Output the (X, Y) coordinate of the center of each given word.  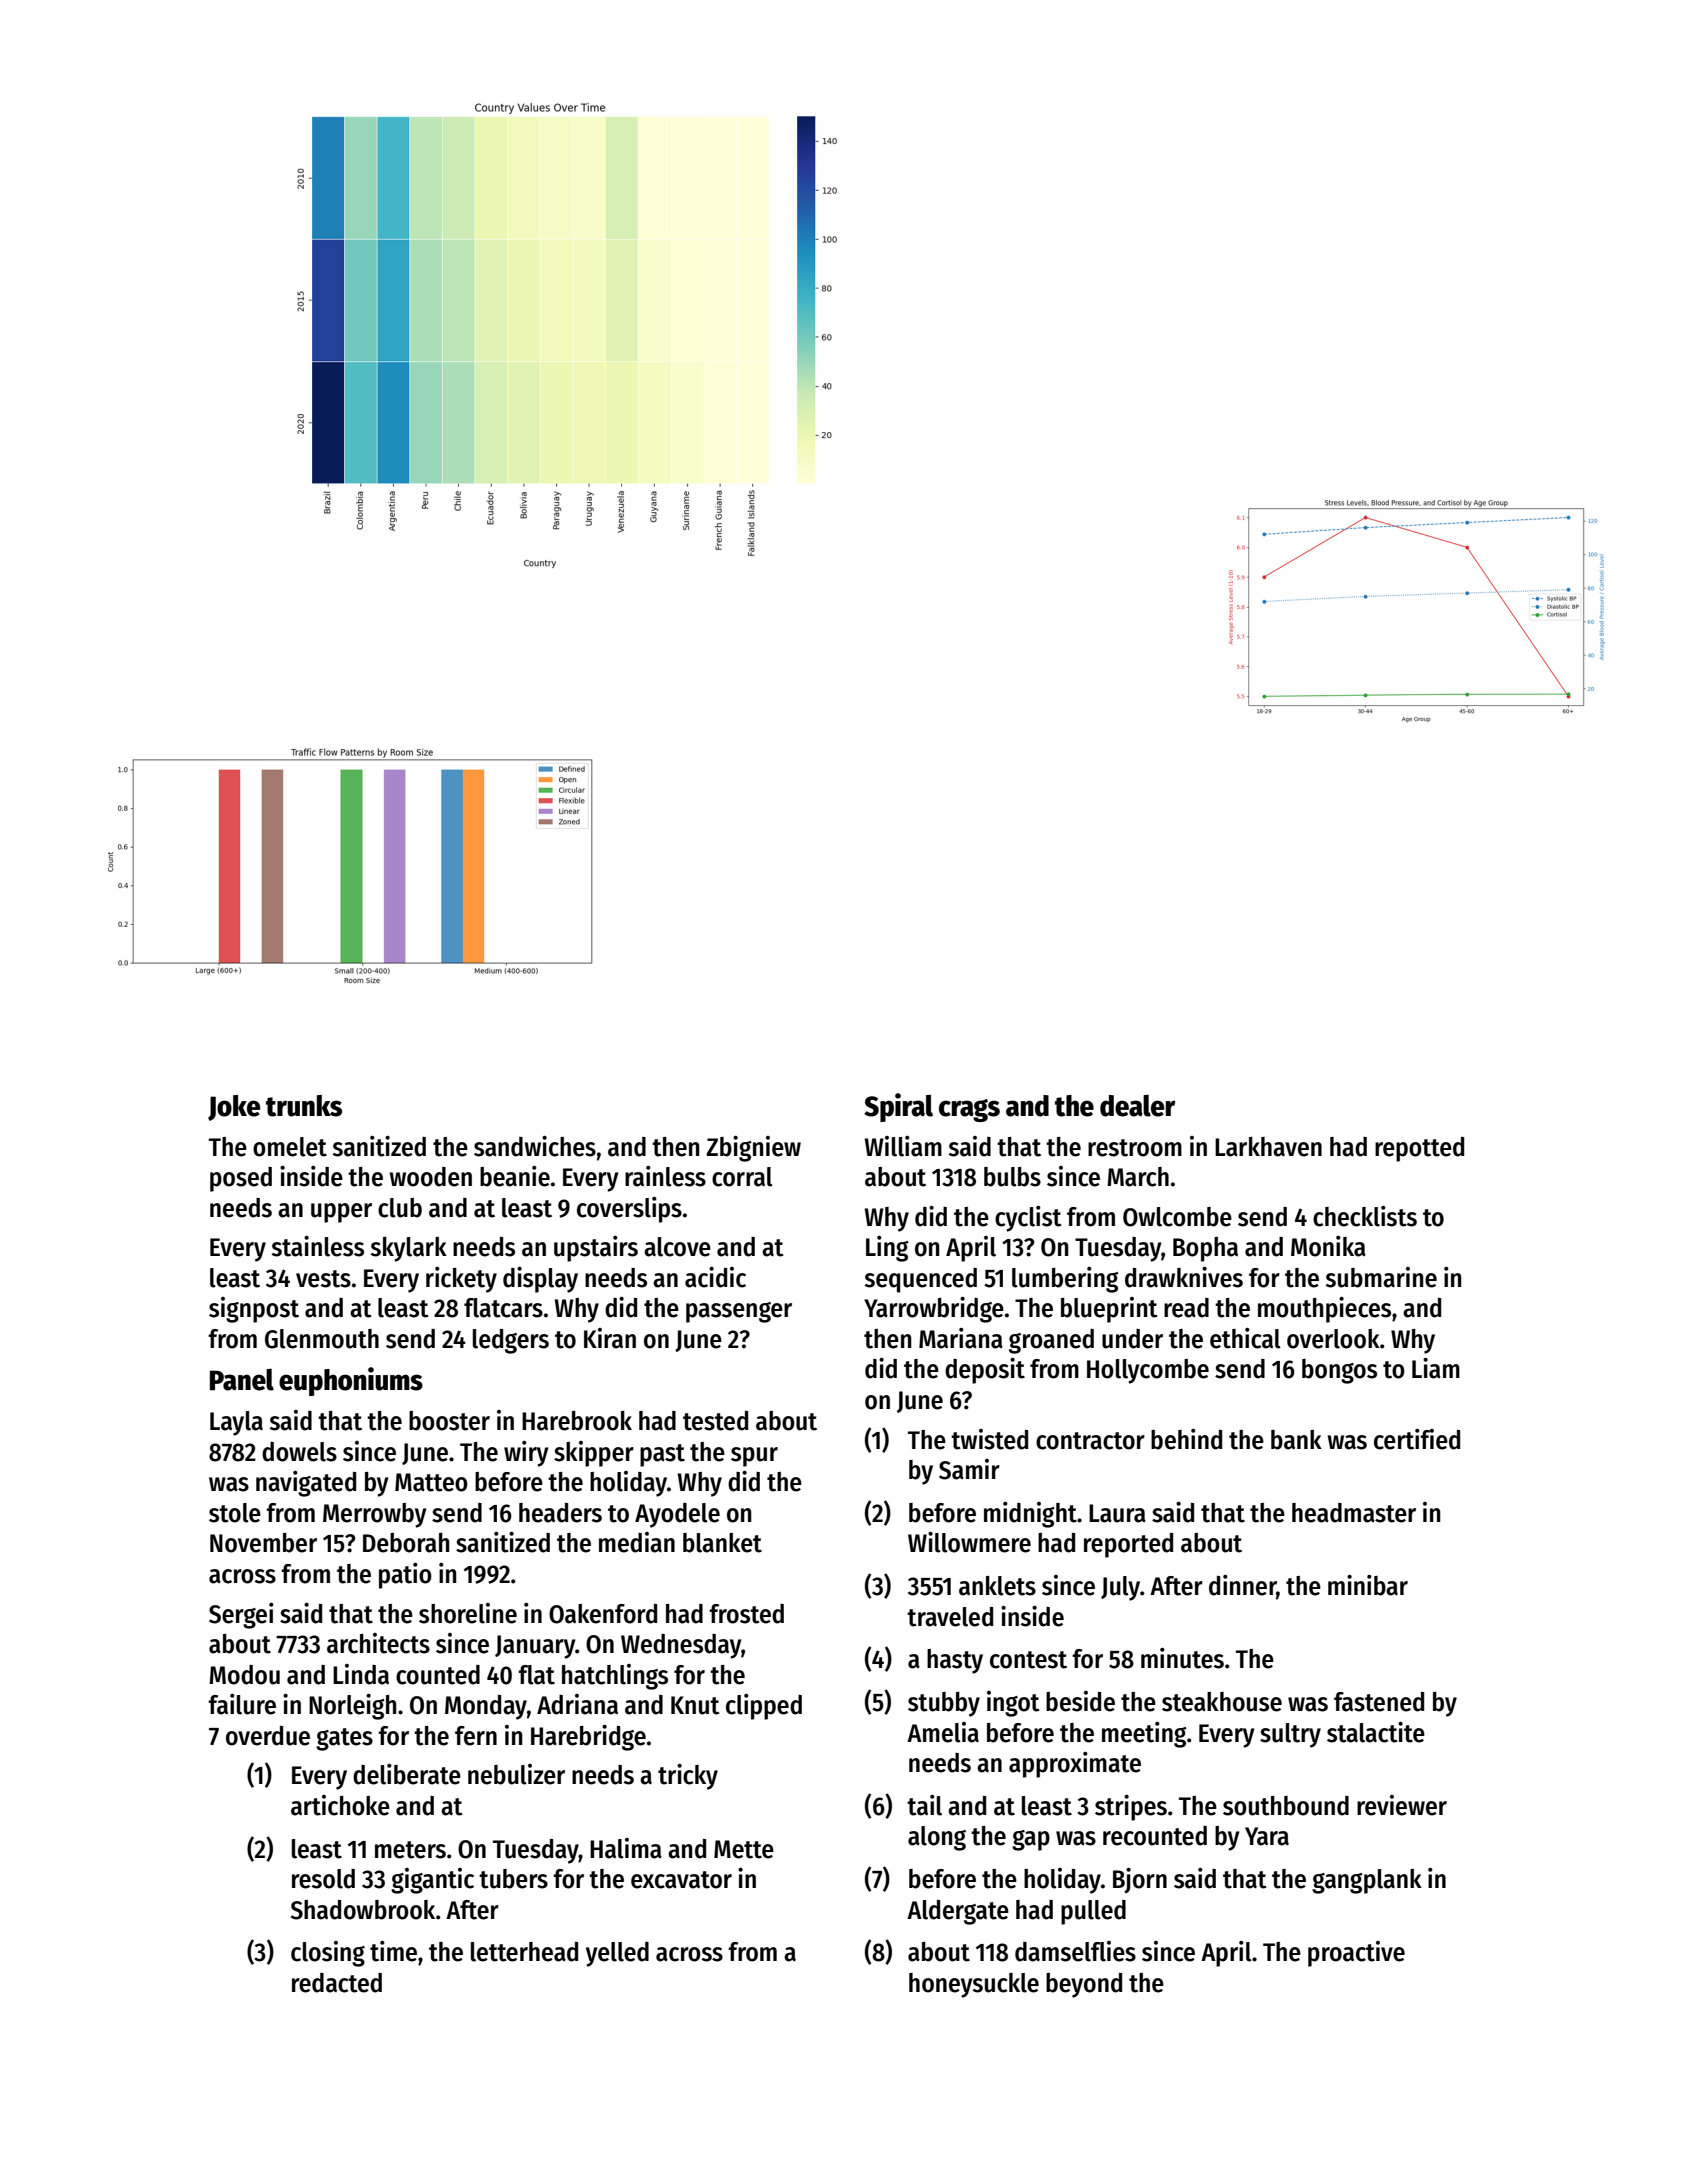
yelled (617, 1954)
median (637, 1542)
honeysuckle (974, 1985)
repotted (1419, 1149)
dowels (299, 1452)
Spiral (898, 1107)
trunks (304, 1106)
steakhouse (1222, 1702)
